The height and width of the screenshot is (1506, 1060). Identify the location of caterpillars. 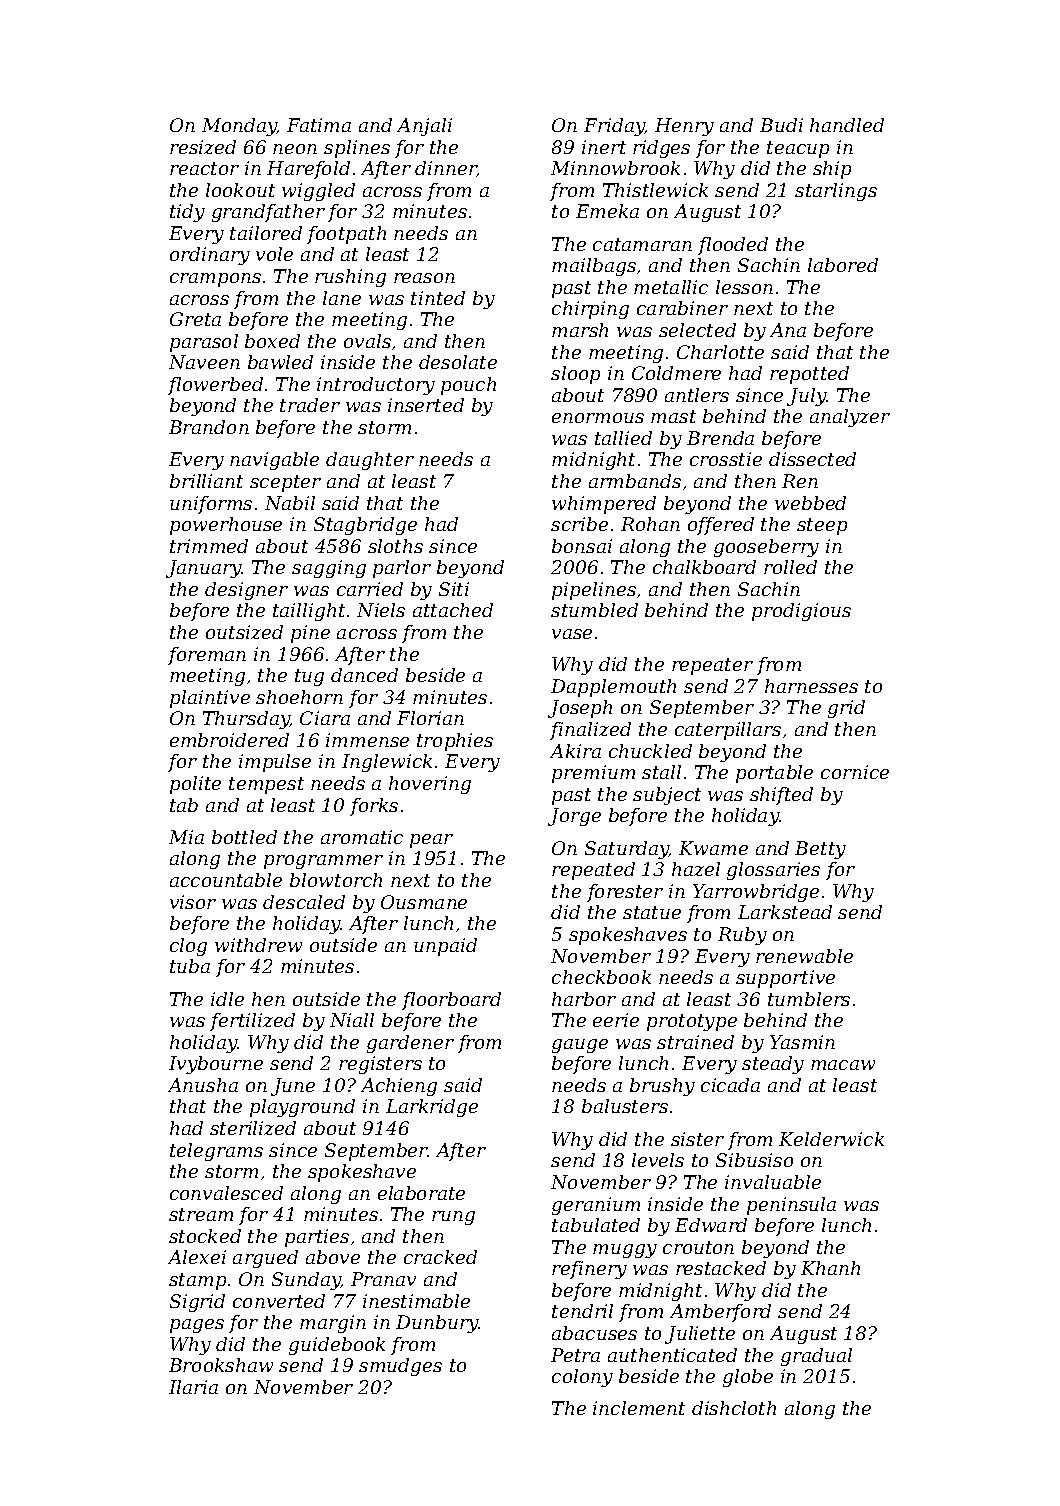
(728, 731).
